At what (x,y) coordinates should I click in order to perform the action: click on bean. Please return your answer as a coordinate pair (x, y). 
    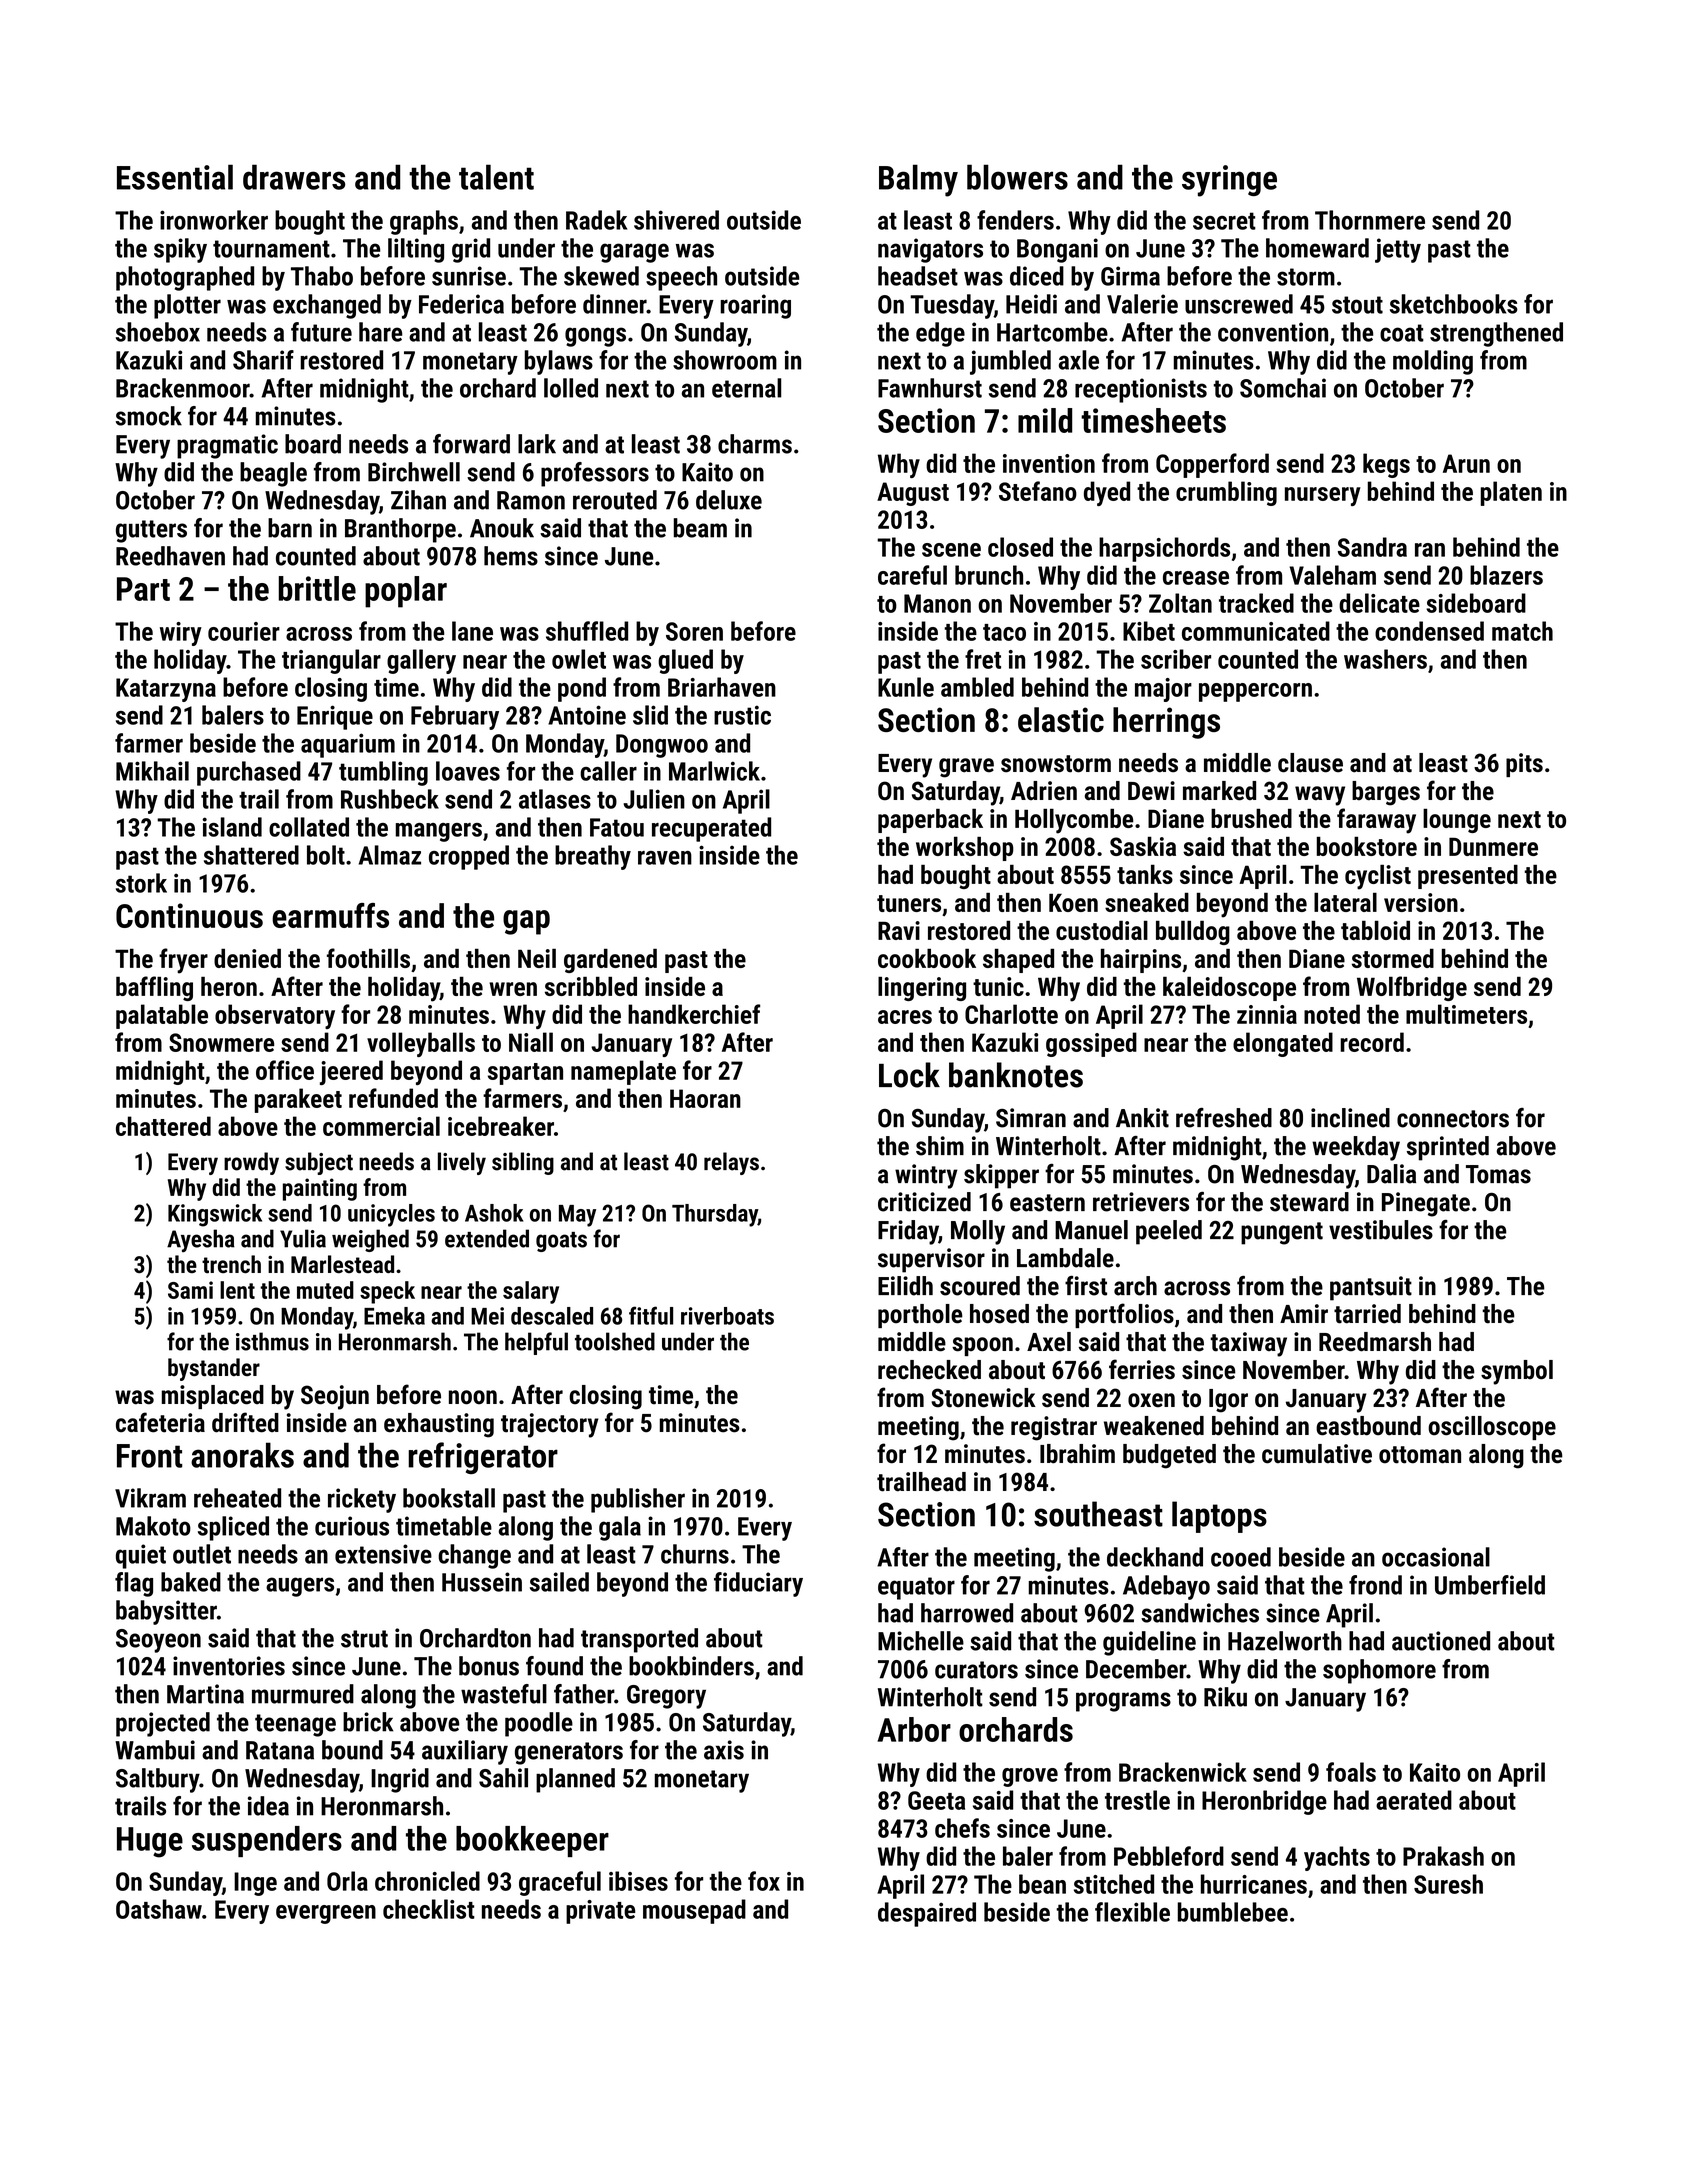
    Looking at the image, I should click on (1042, 1884).
